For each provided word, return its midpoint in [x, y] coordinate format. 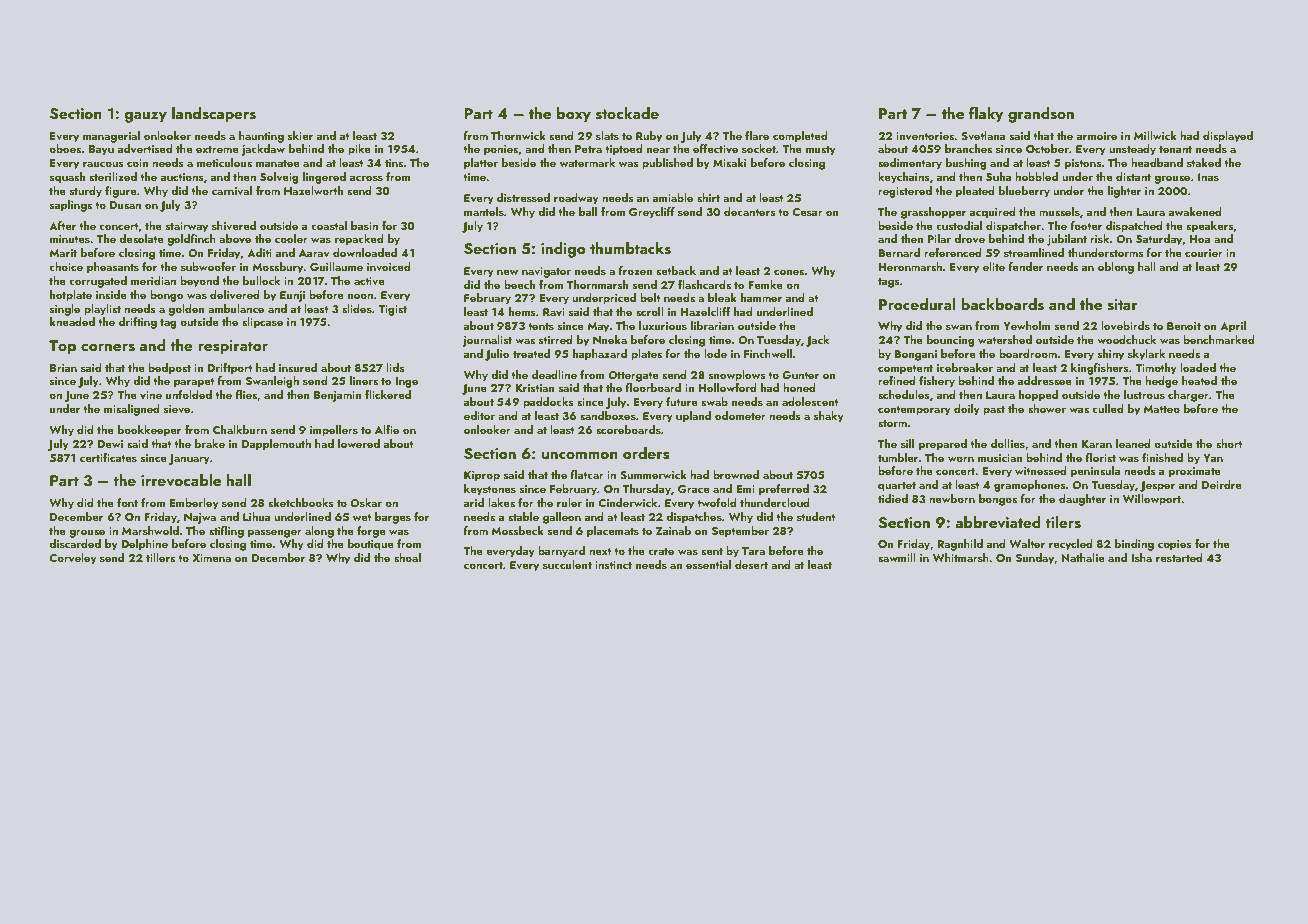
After [62, 225]
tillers [160, 557]
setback [676, 270]
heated [1199, 380]
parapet [194, 383]
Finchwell [768, 353]
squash [67, 178]
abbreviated [998, 522]
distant [1133, 176]
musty [821, 151]
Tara [753, 551]
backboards [1002, 304]
